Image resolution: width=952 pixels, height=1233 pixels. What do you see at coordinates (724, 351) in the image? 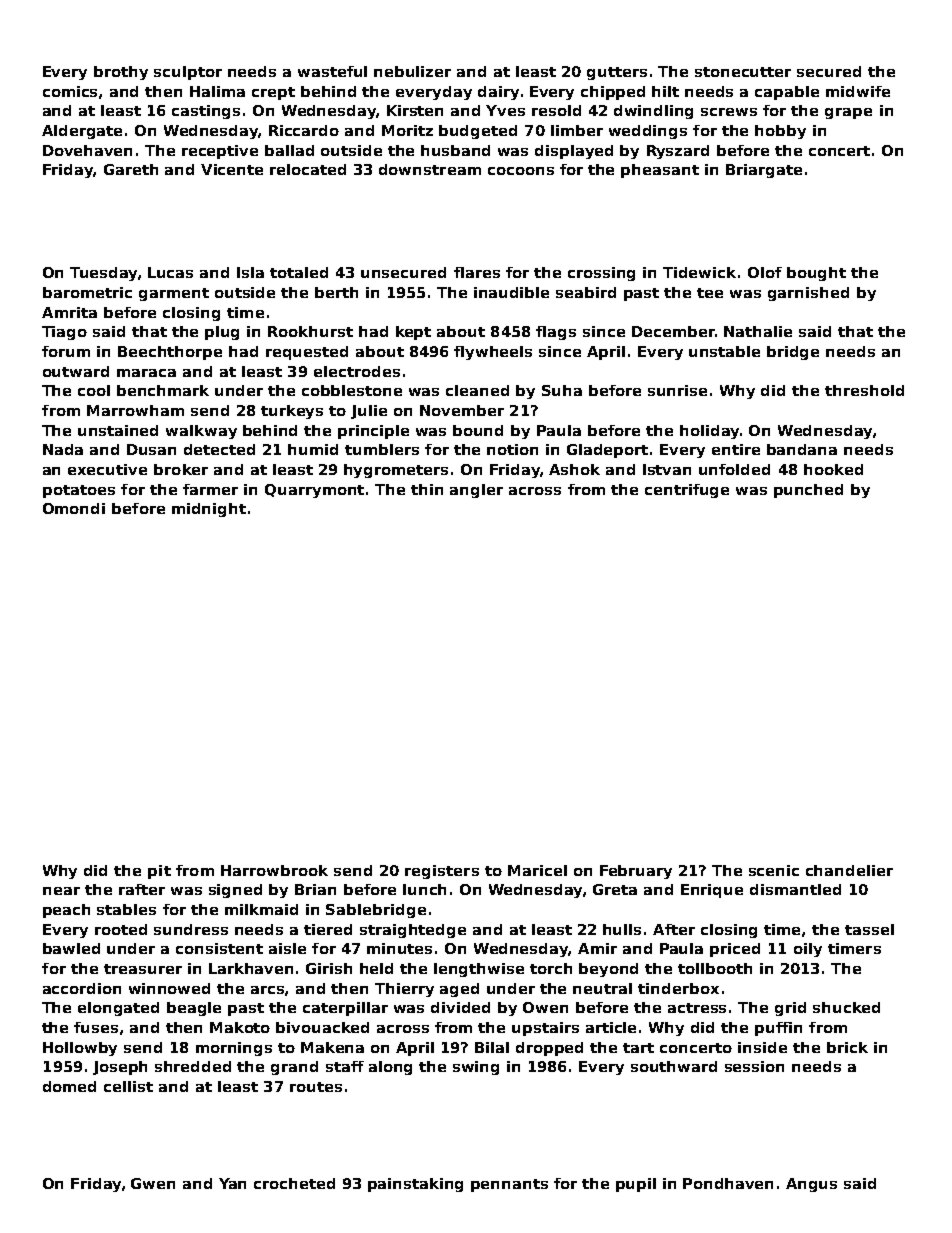
I see `unstable` at bounding box center [724, 351].
